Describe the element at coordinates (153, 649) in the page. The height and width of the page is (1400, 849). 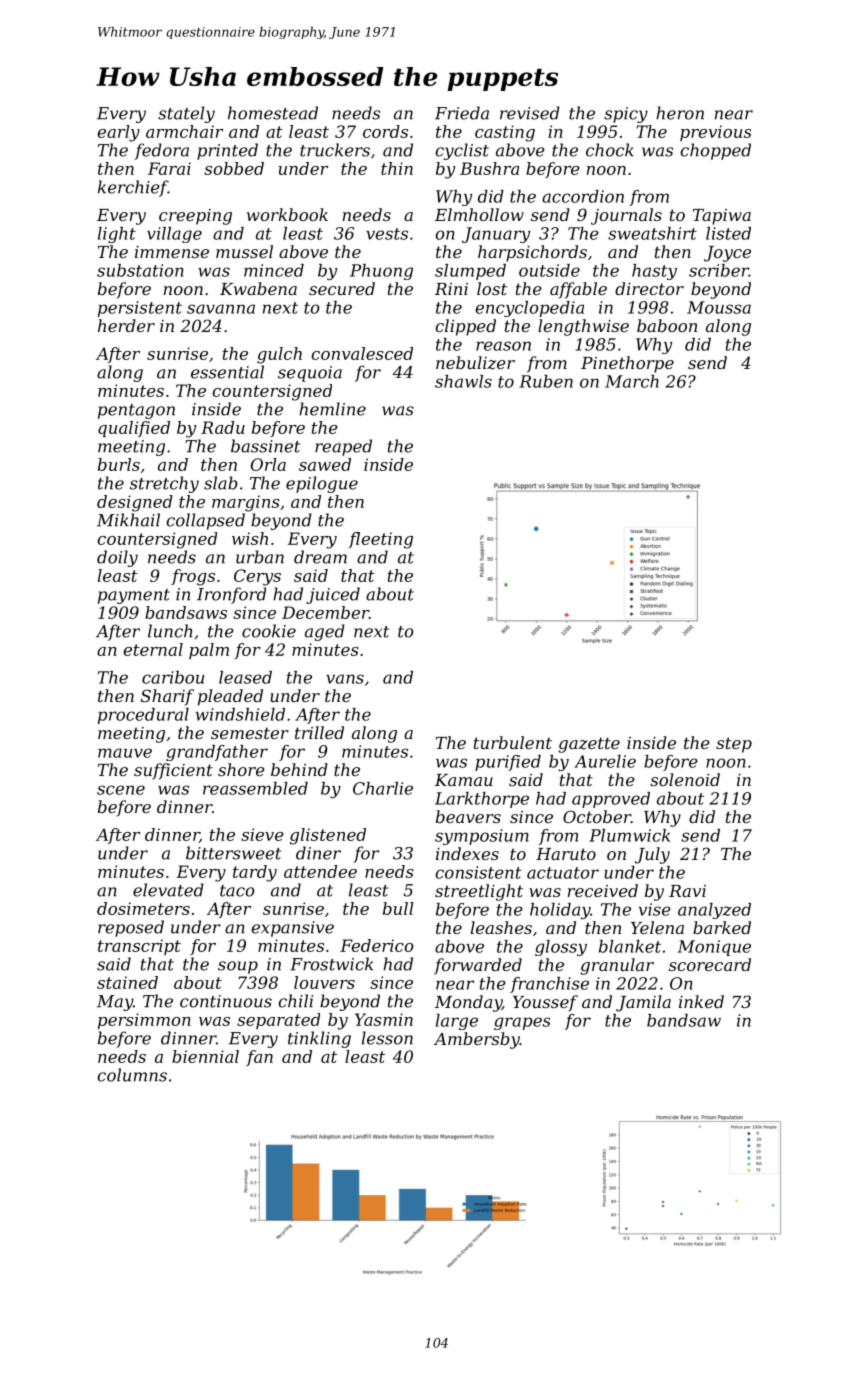
I see `eternal` at that location.
